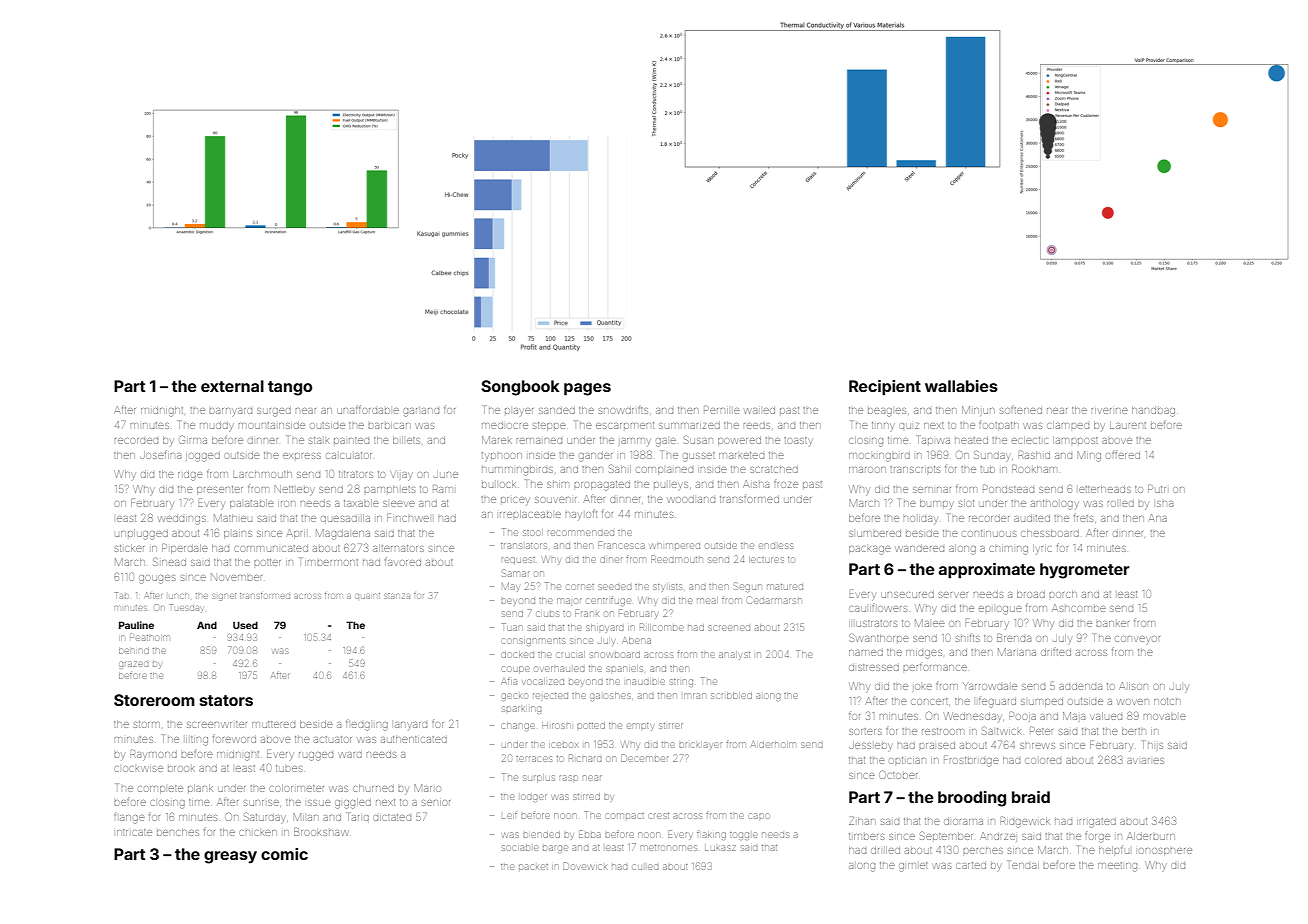 This page has width=1308, height=924. Describe the element at coordinates (230, 857) in the page. I see `greasy` at that location.
